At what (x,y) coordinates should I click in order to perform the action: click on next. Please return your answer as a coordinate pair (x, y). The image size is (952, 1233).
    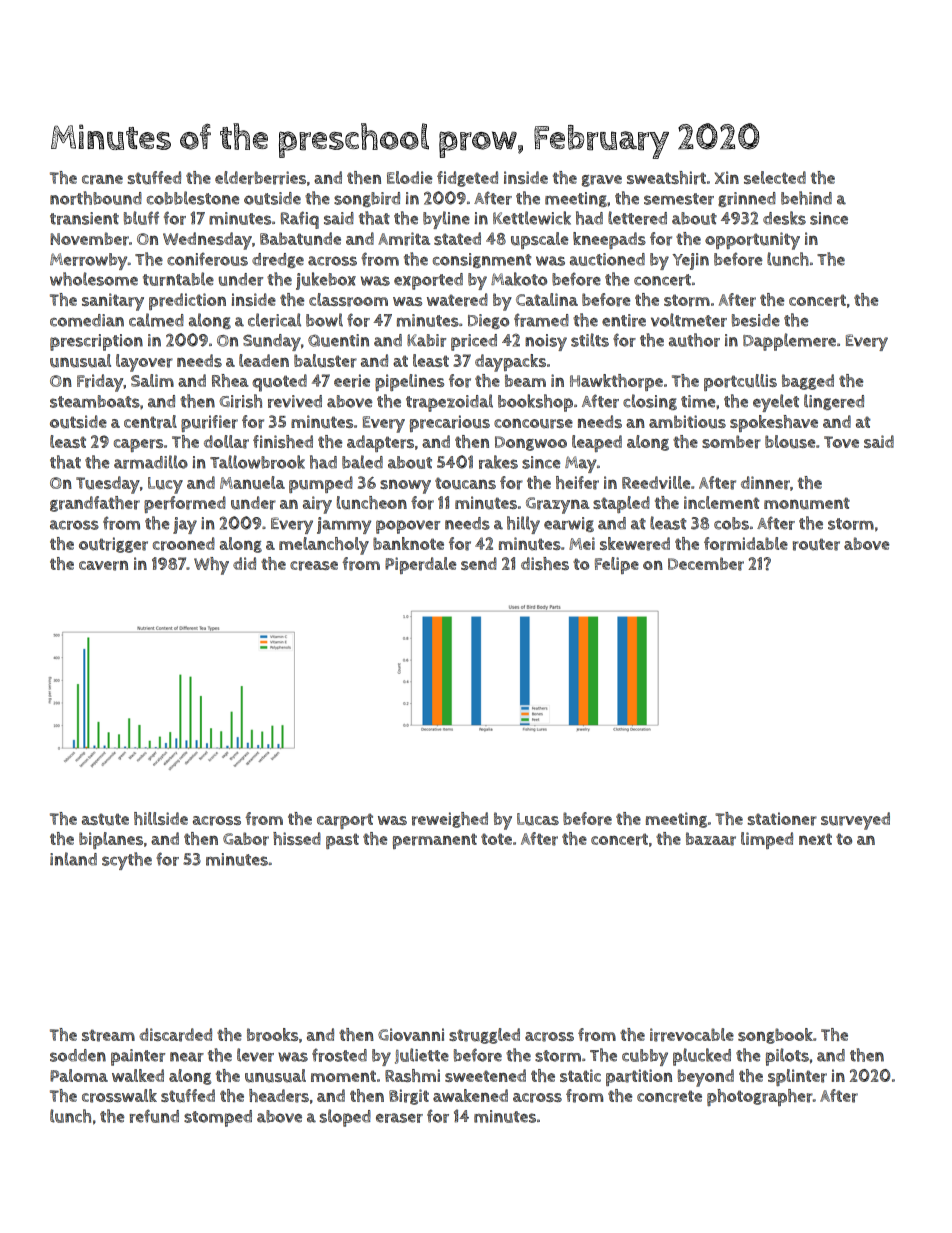
    Looking at the image, I should click on (815, 839).
